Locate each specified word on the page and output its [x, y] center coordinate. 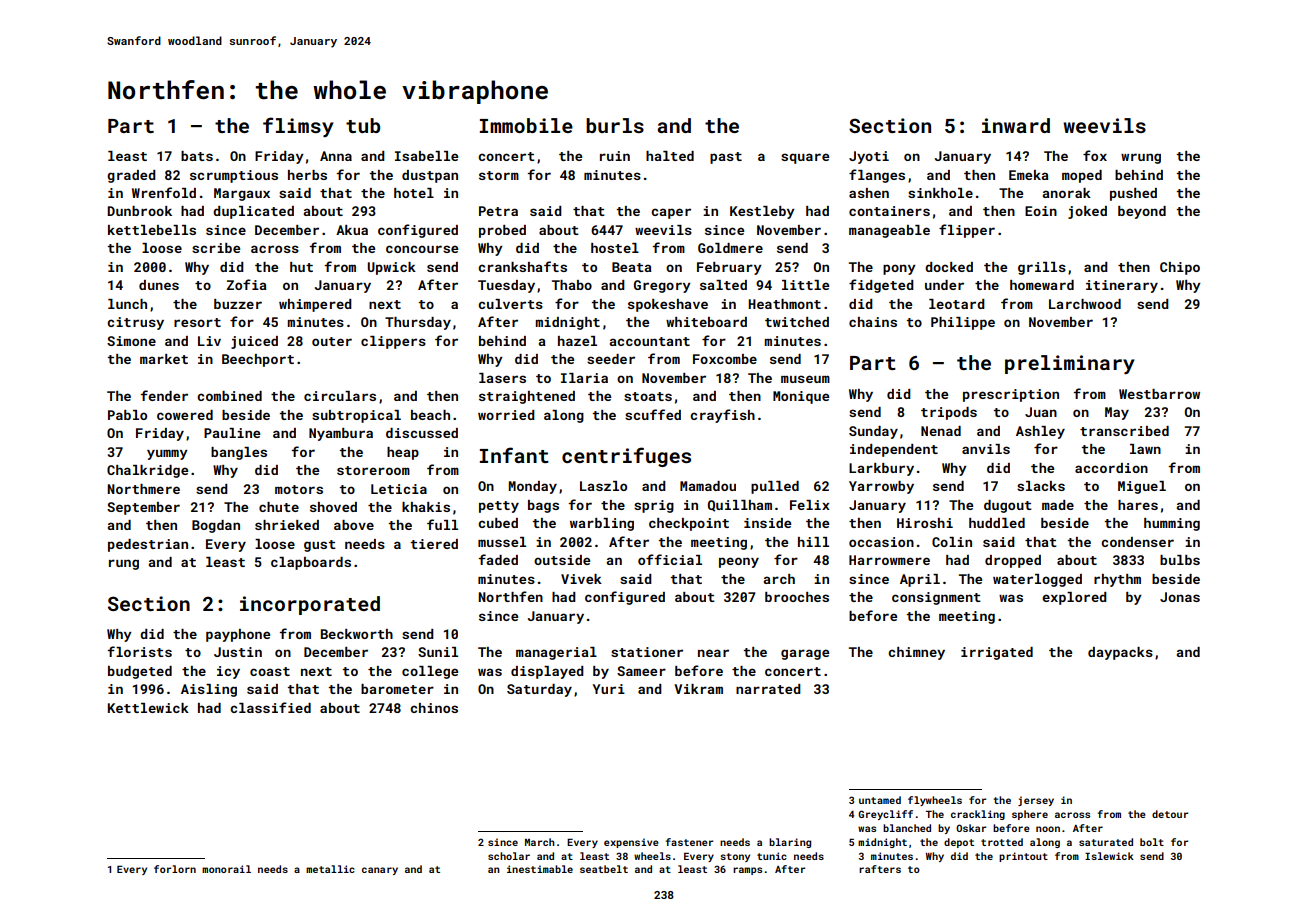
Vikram [698, 689]
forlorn [175, 869]
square [805, 158]
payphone [238, 635]
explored [1074, 598]
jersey [1036, 801]
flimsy [298, 127]
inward [1016, 125]
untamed [880, 800]
